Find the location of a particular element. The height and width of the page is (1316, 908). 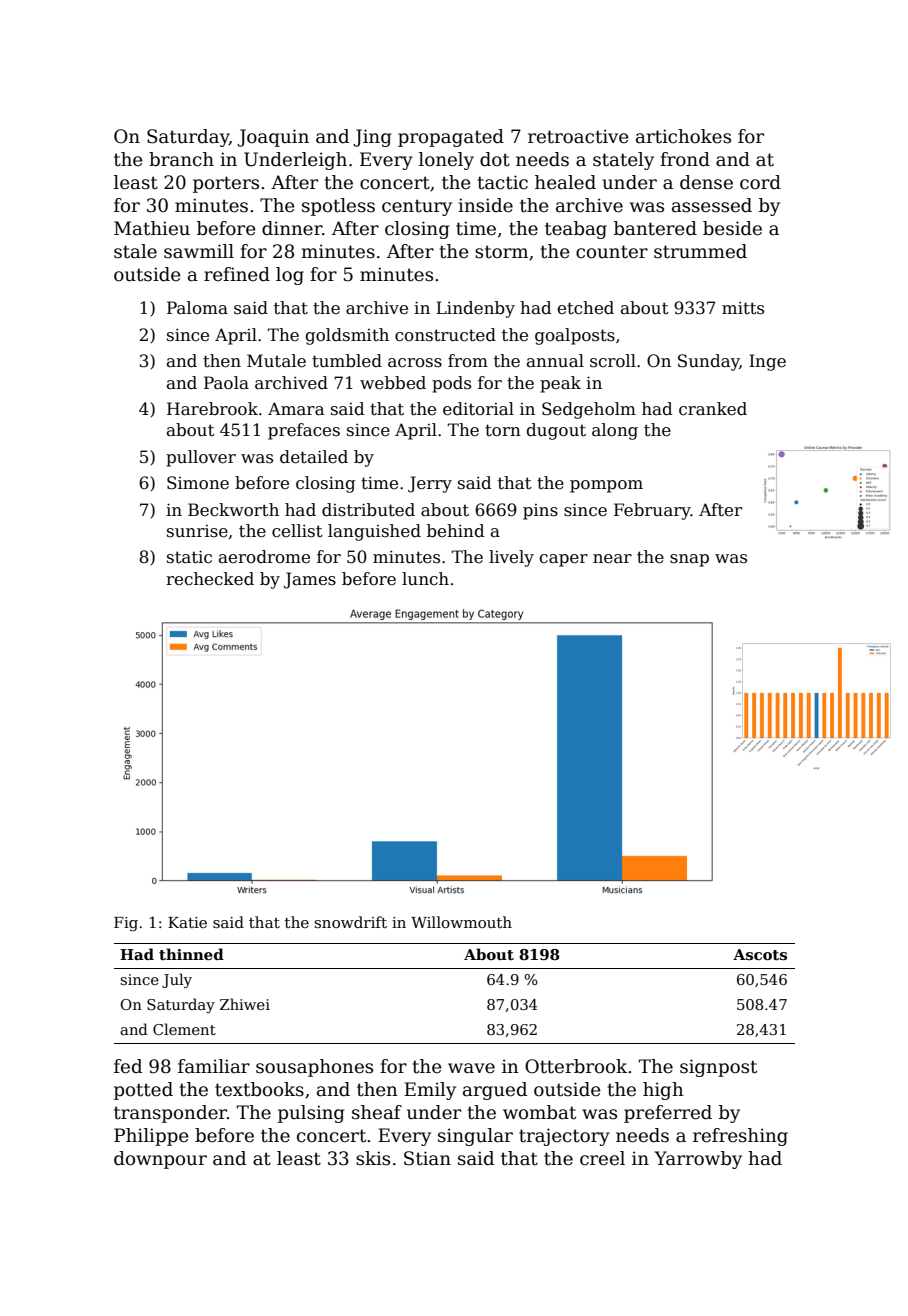

downpour is located at coordinates (160, 1160).
